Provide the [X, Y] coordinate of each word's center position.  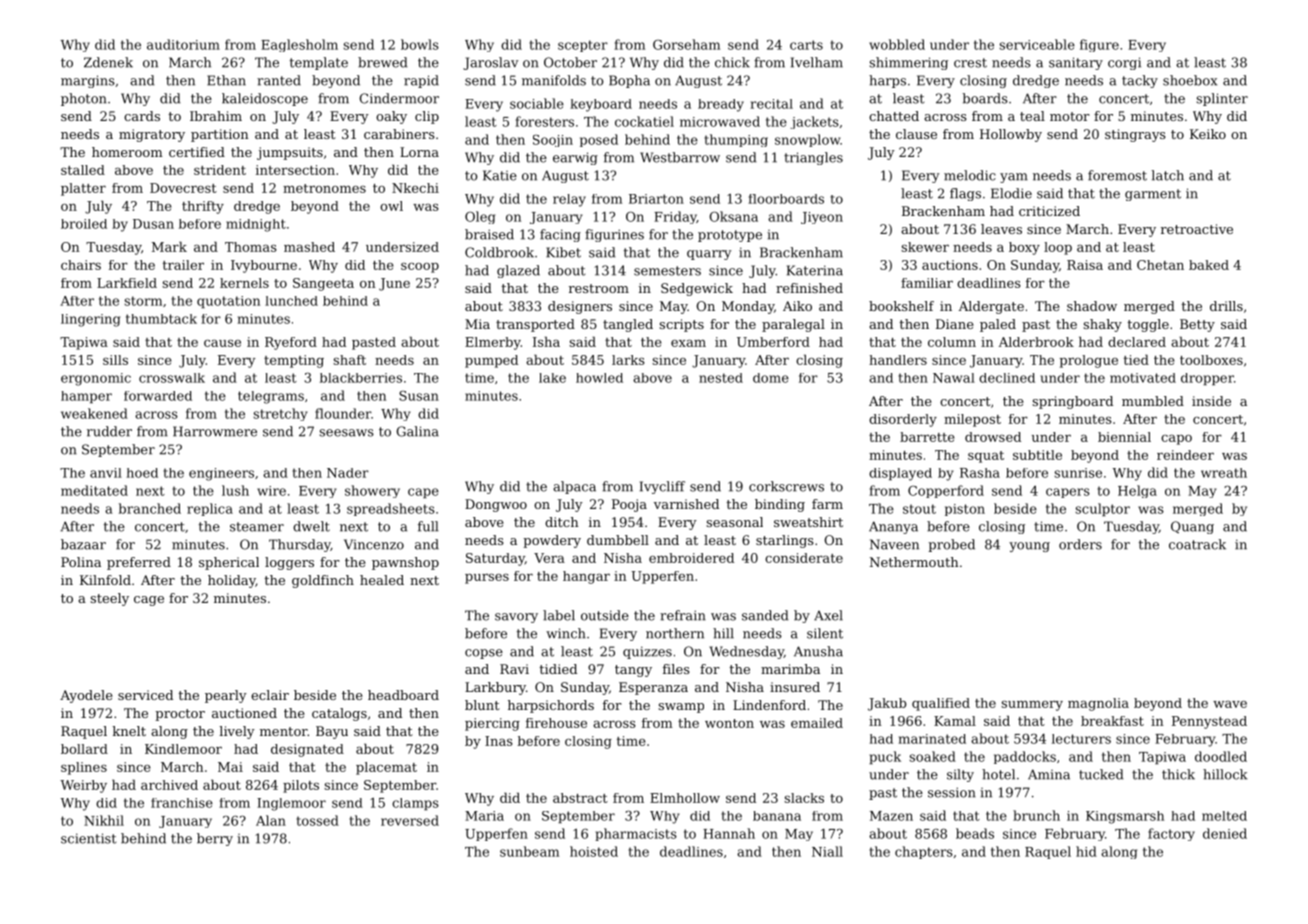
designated [307, 750]
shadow [1092, 306]
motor [1070, 116]
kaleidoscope [265, 99]
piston [965, 510]
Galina [418, 431]
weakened [94, 413]
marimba [790, 669]
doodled [1221, 756]
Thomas [251, 247]
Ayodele [86, 696]
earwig [575, 158]
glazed [518, 271]
